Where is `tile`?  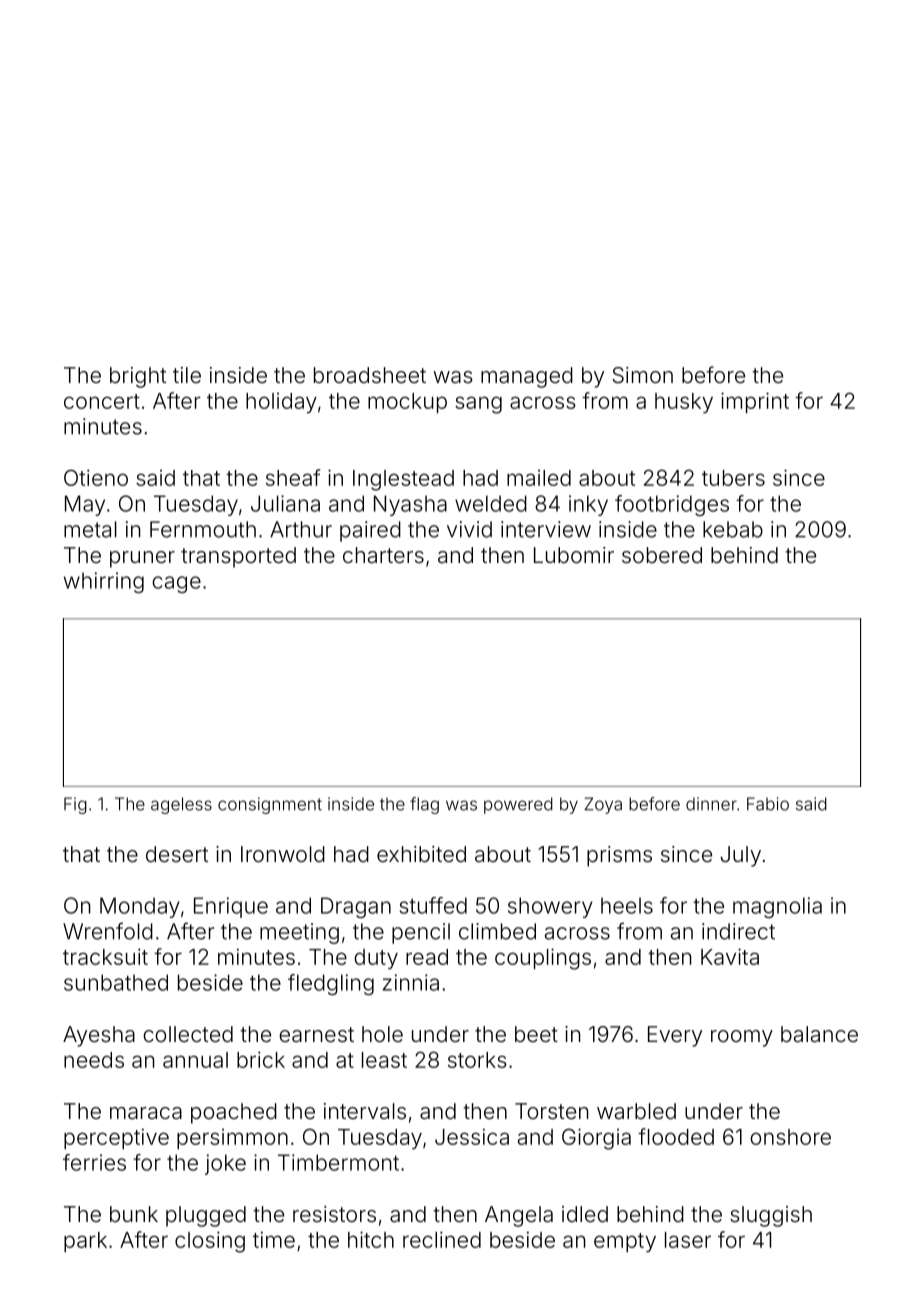 tile is located at coordinates (187, 375).
